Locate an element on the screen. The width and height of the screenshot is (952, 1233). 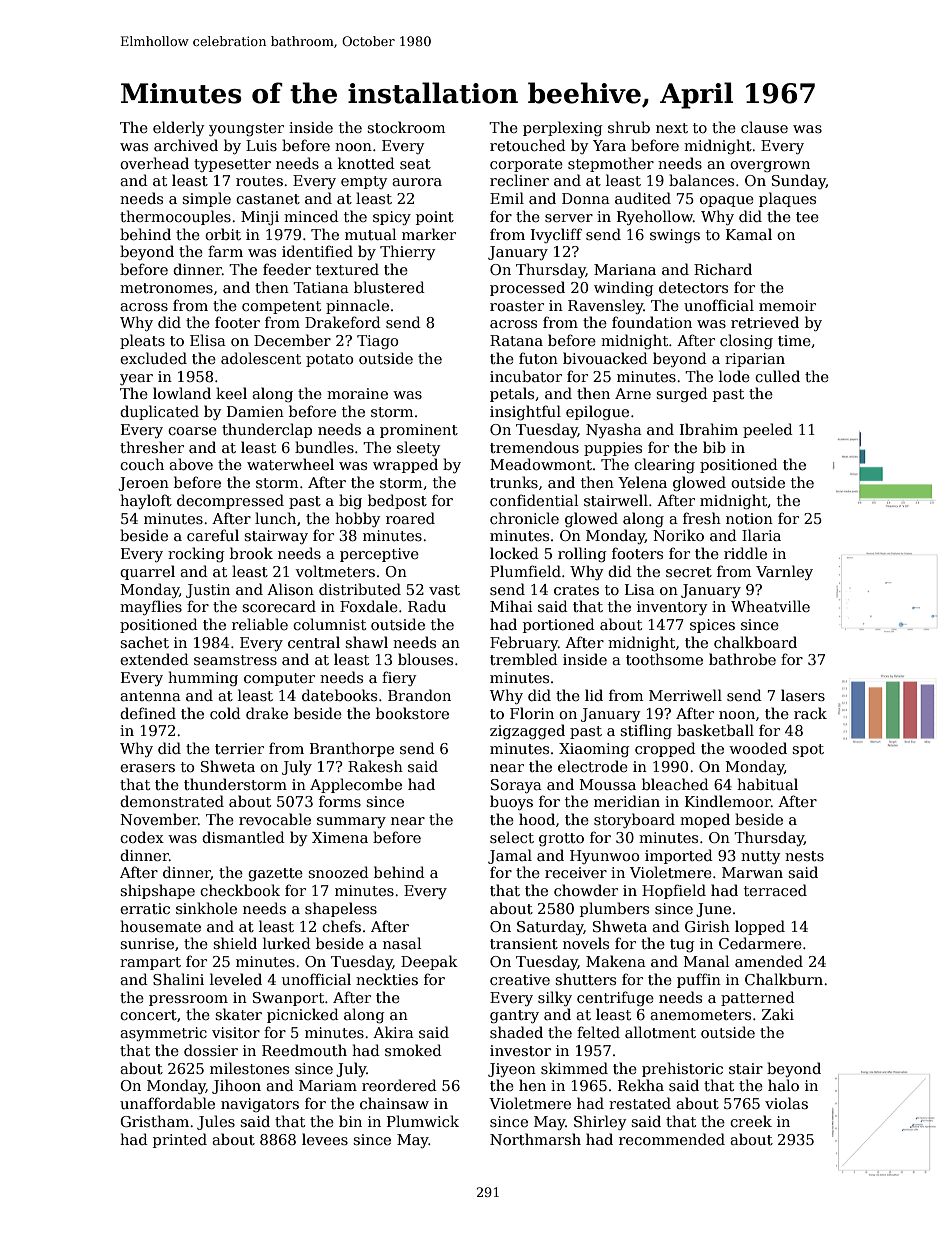
Kamal is located at coordinates (749, 234).
